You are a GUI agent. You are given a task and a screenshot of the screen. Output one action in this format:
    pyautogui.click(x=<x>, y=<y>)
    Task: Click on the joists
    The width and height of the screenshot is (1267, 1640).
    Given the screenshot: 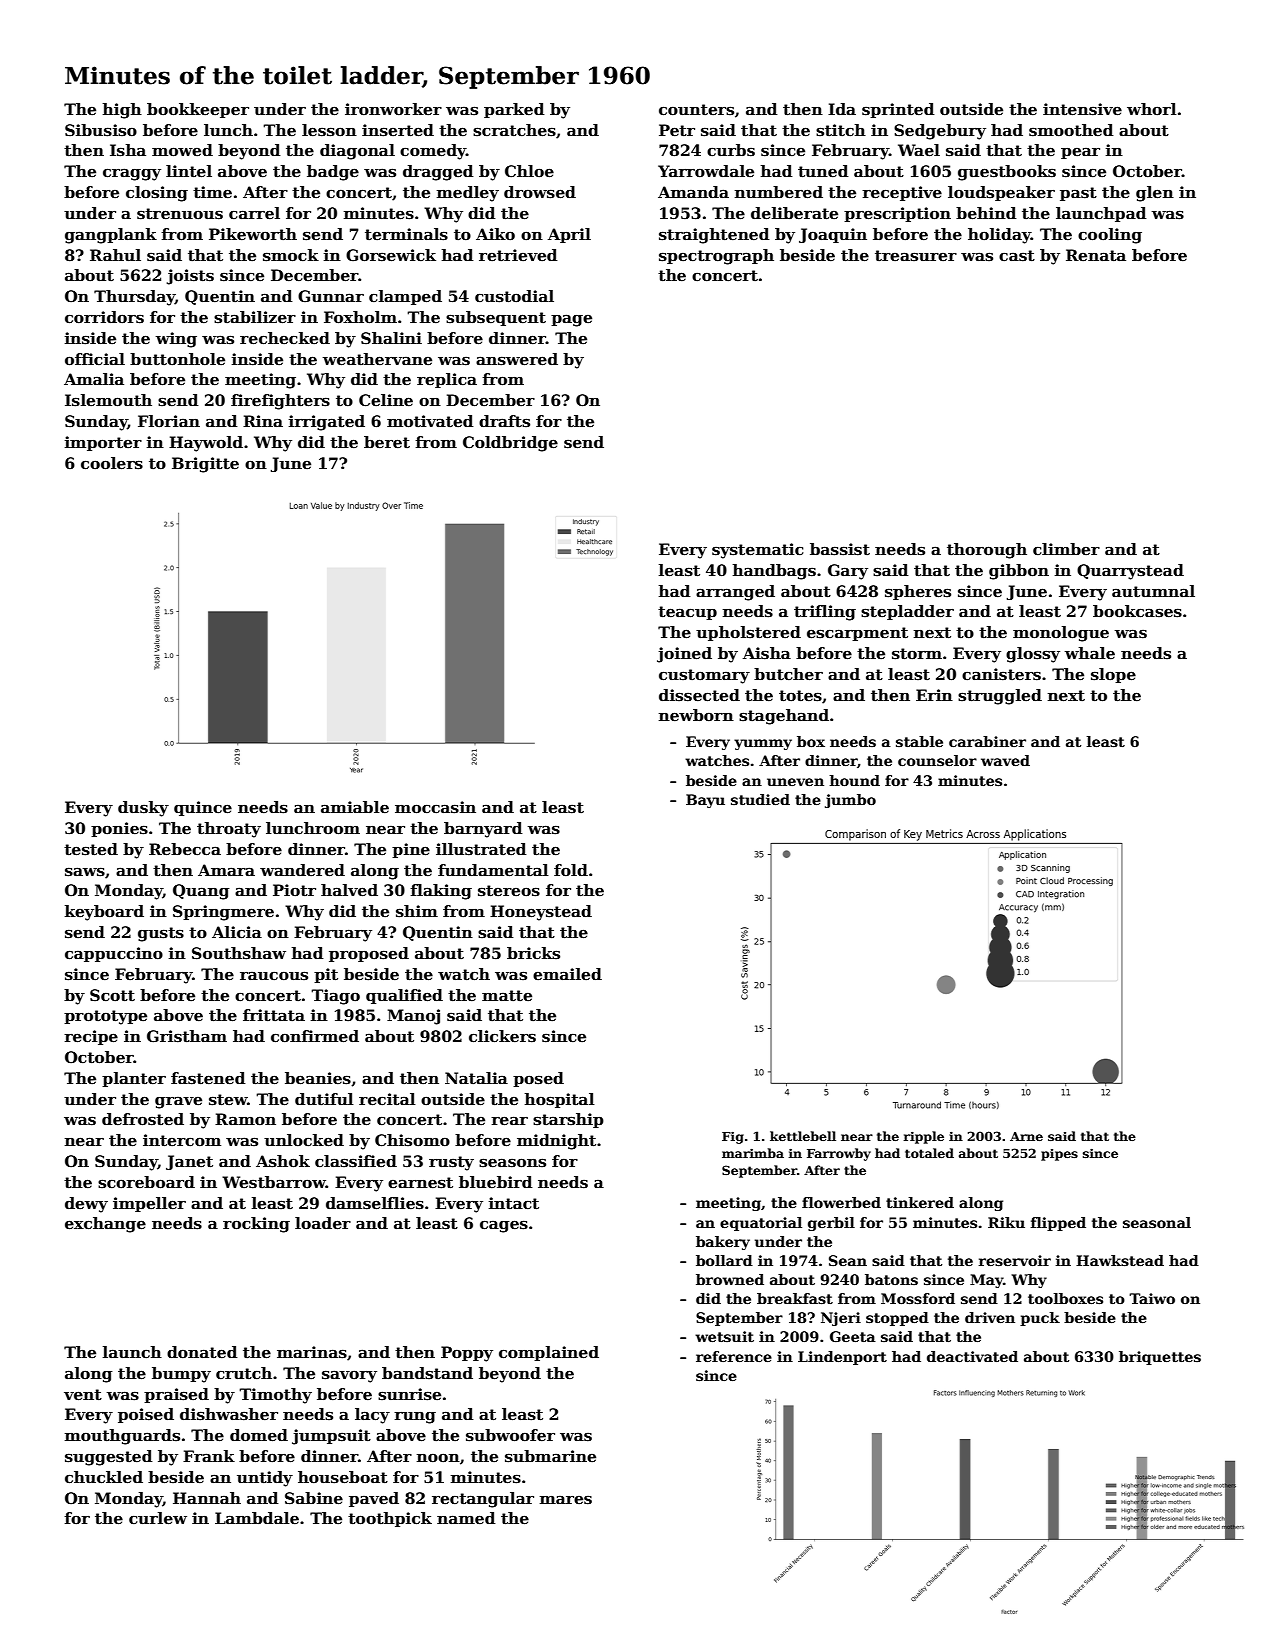 What is the action you would take?
    pyautogui.click(x=190, y=277)
